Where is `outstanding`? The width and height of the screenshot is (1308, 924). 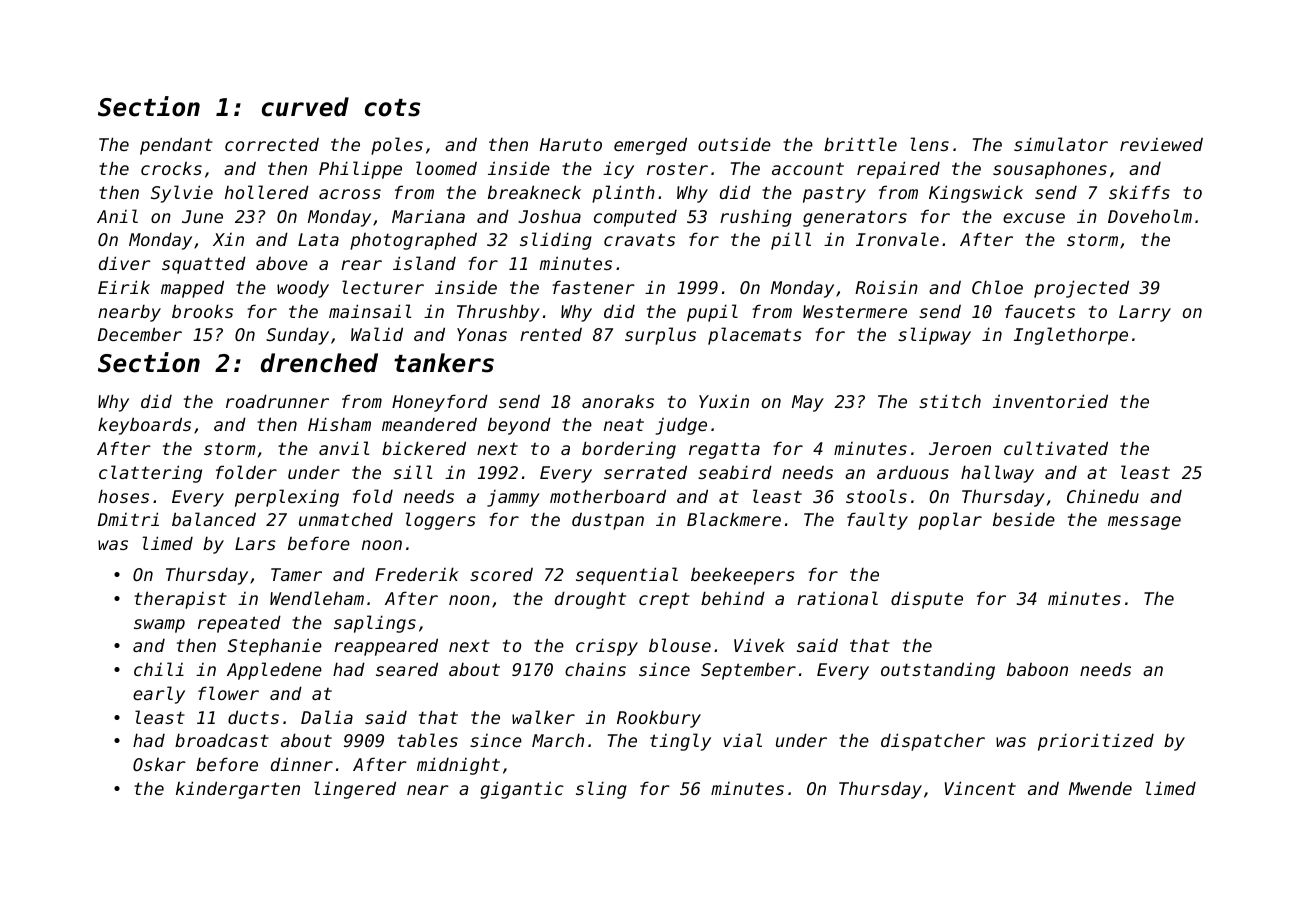 outstanding is located at coordinates (938, 671).
